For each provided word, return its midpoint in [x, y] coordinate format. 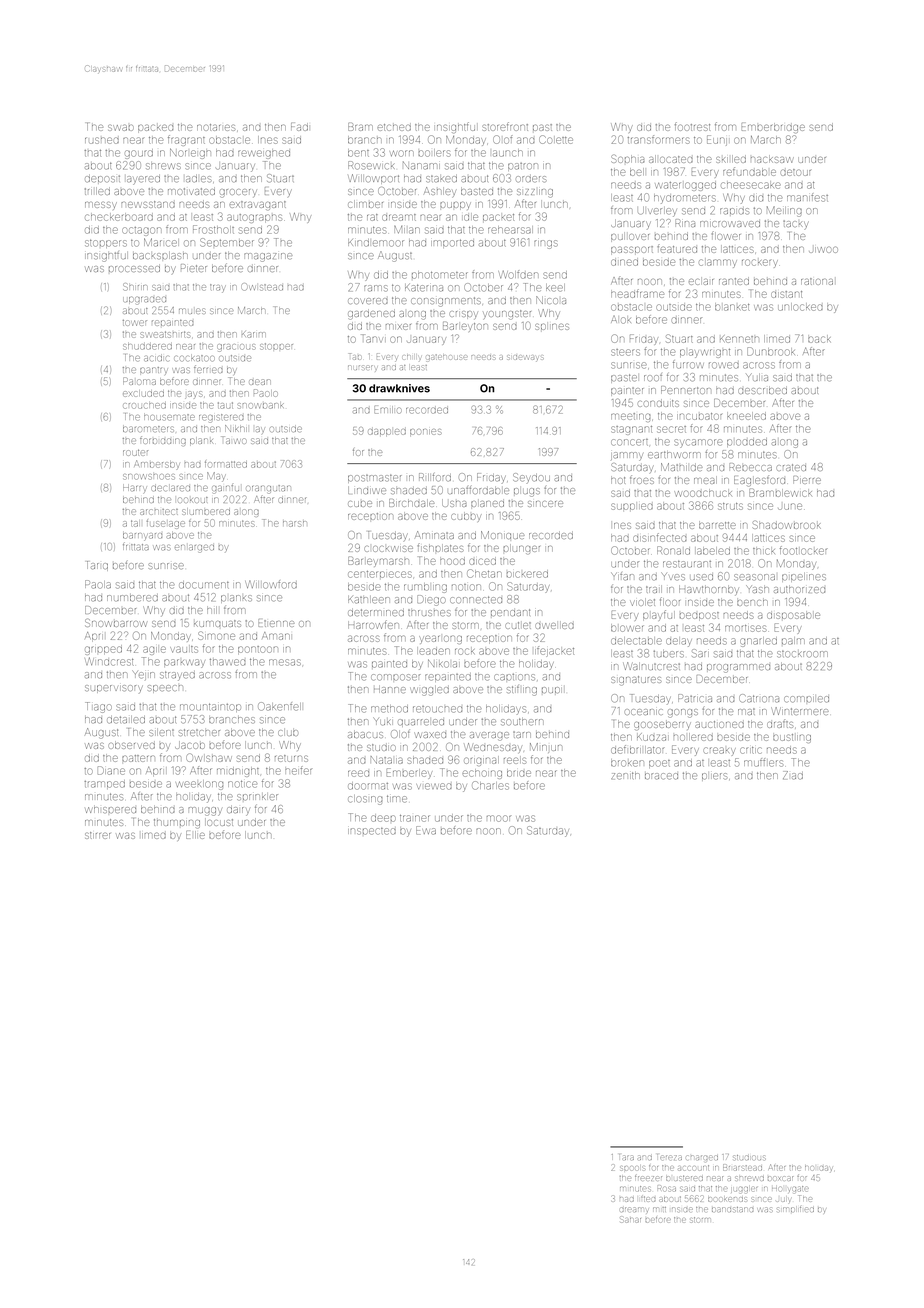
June [790, 506]
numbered [132, 598]
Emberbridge [773, 128]
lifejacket [554, 651]
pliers [714, 777]
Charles [490, 785]
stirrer [98, 835]
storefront [505, 126]
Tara [626, 1157]
